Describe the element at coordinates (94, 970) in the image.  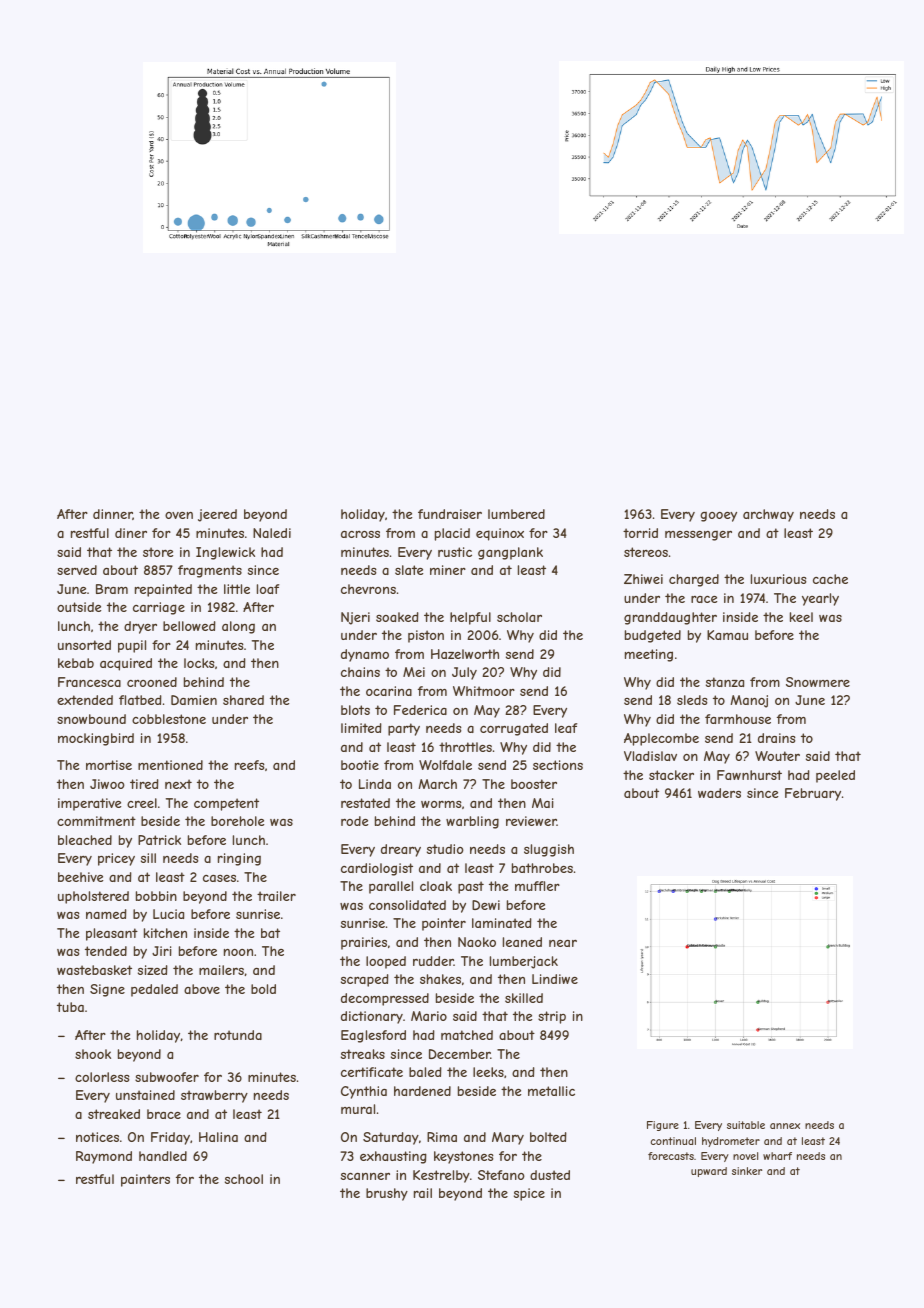
I see `wastebasket` at that location.
